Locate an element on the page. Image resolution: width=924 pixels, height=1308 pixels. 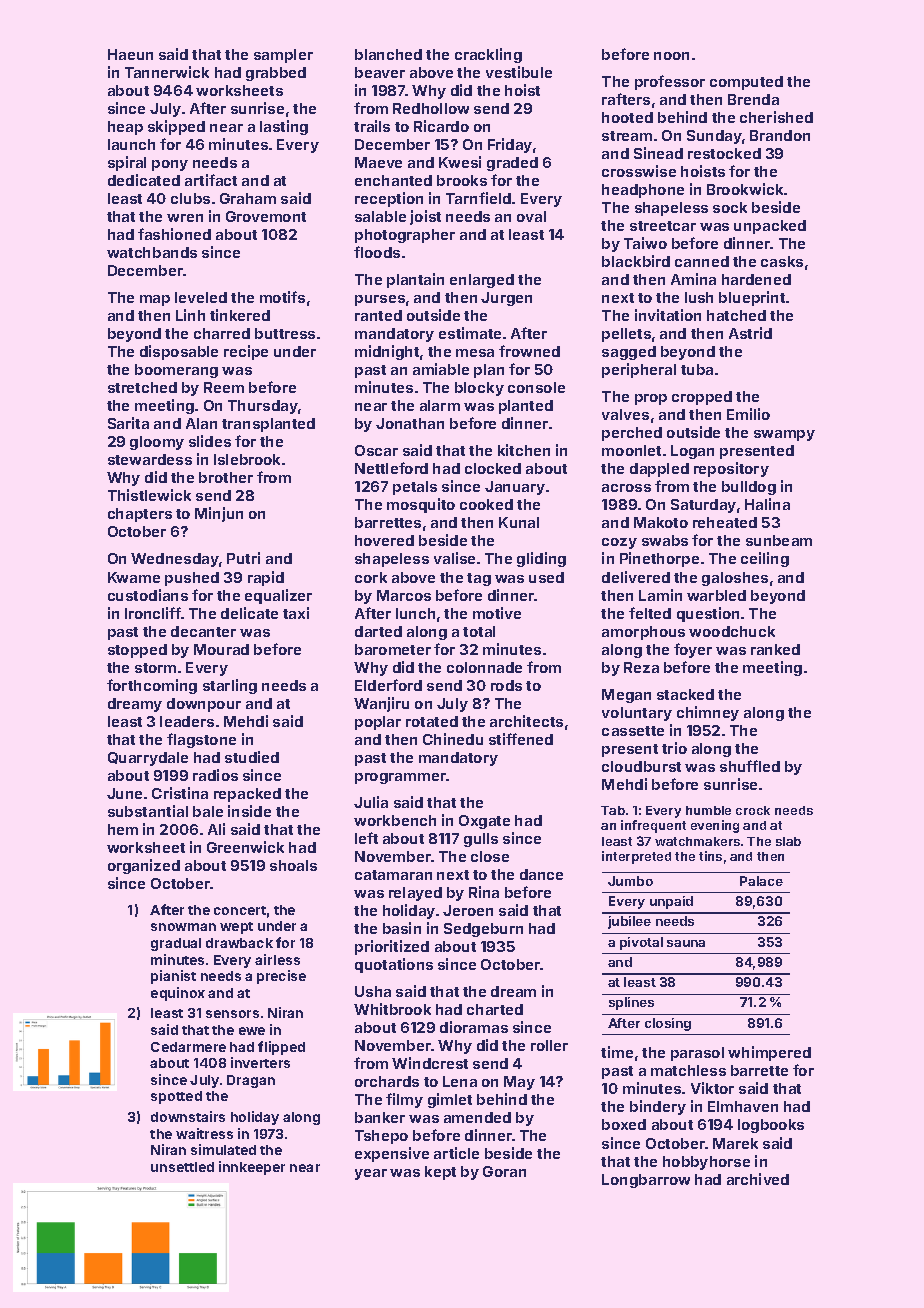
sagged is located at coordinates (629, 353).
